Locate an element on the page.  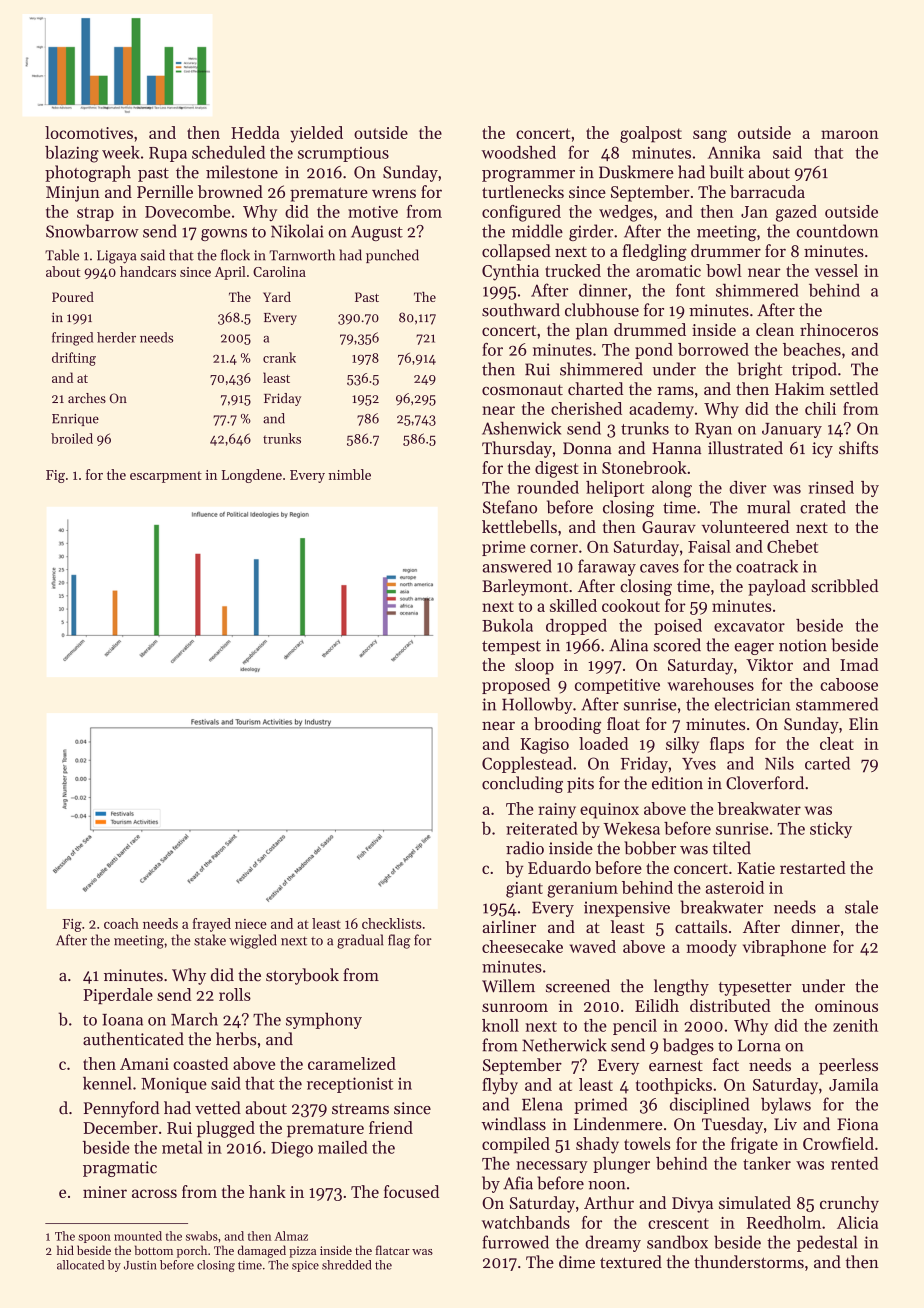
sang is located at coordinates (710, 136).
